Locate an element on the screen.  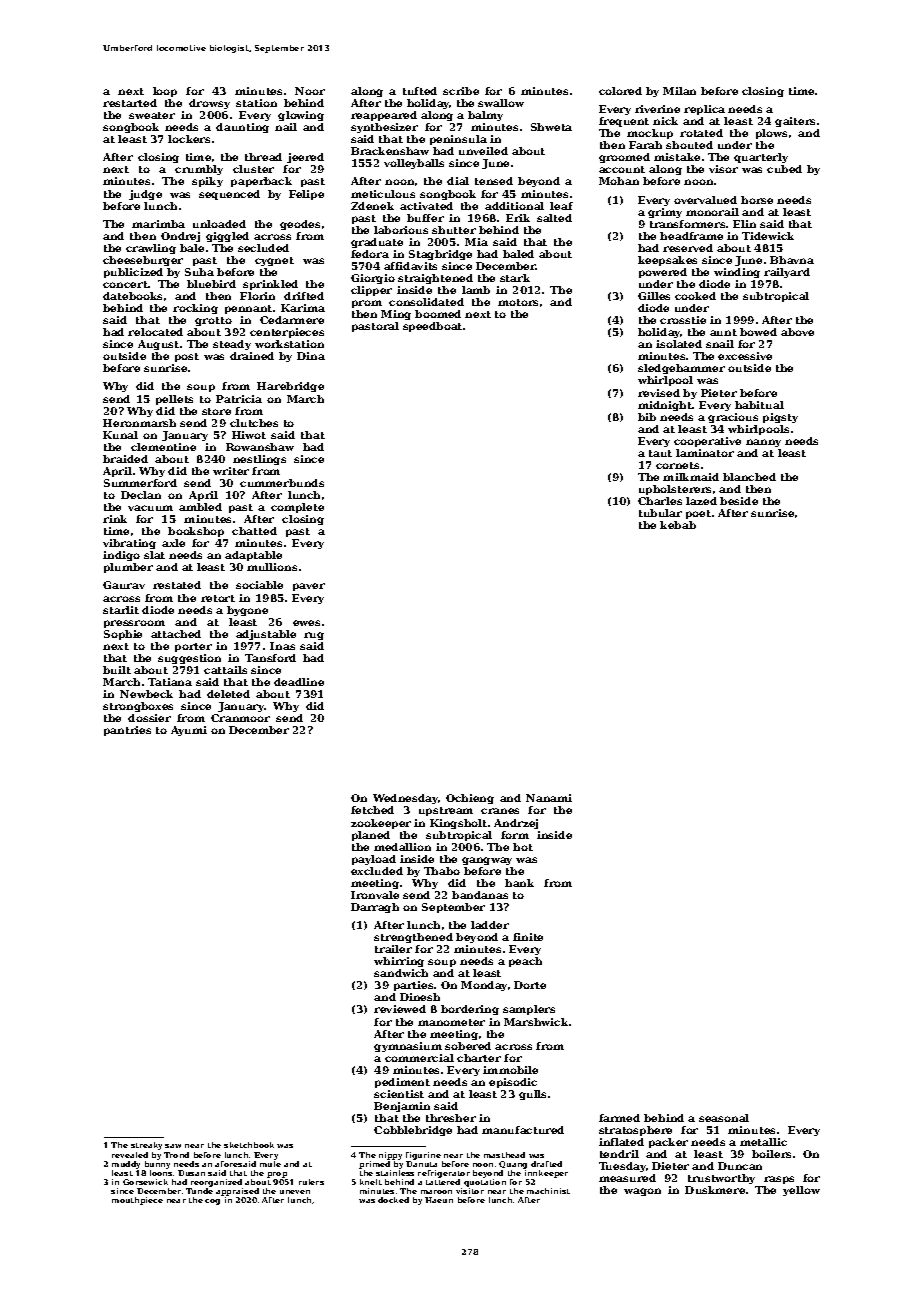
prom is located at coordinates (367, 304).
